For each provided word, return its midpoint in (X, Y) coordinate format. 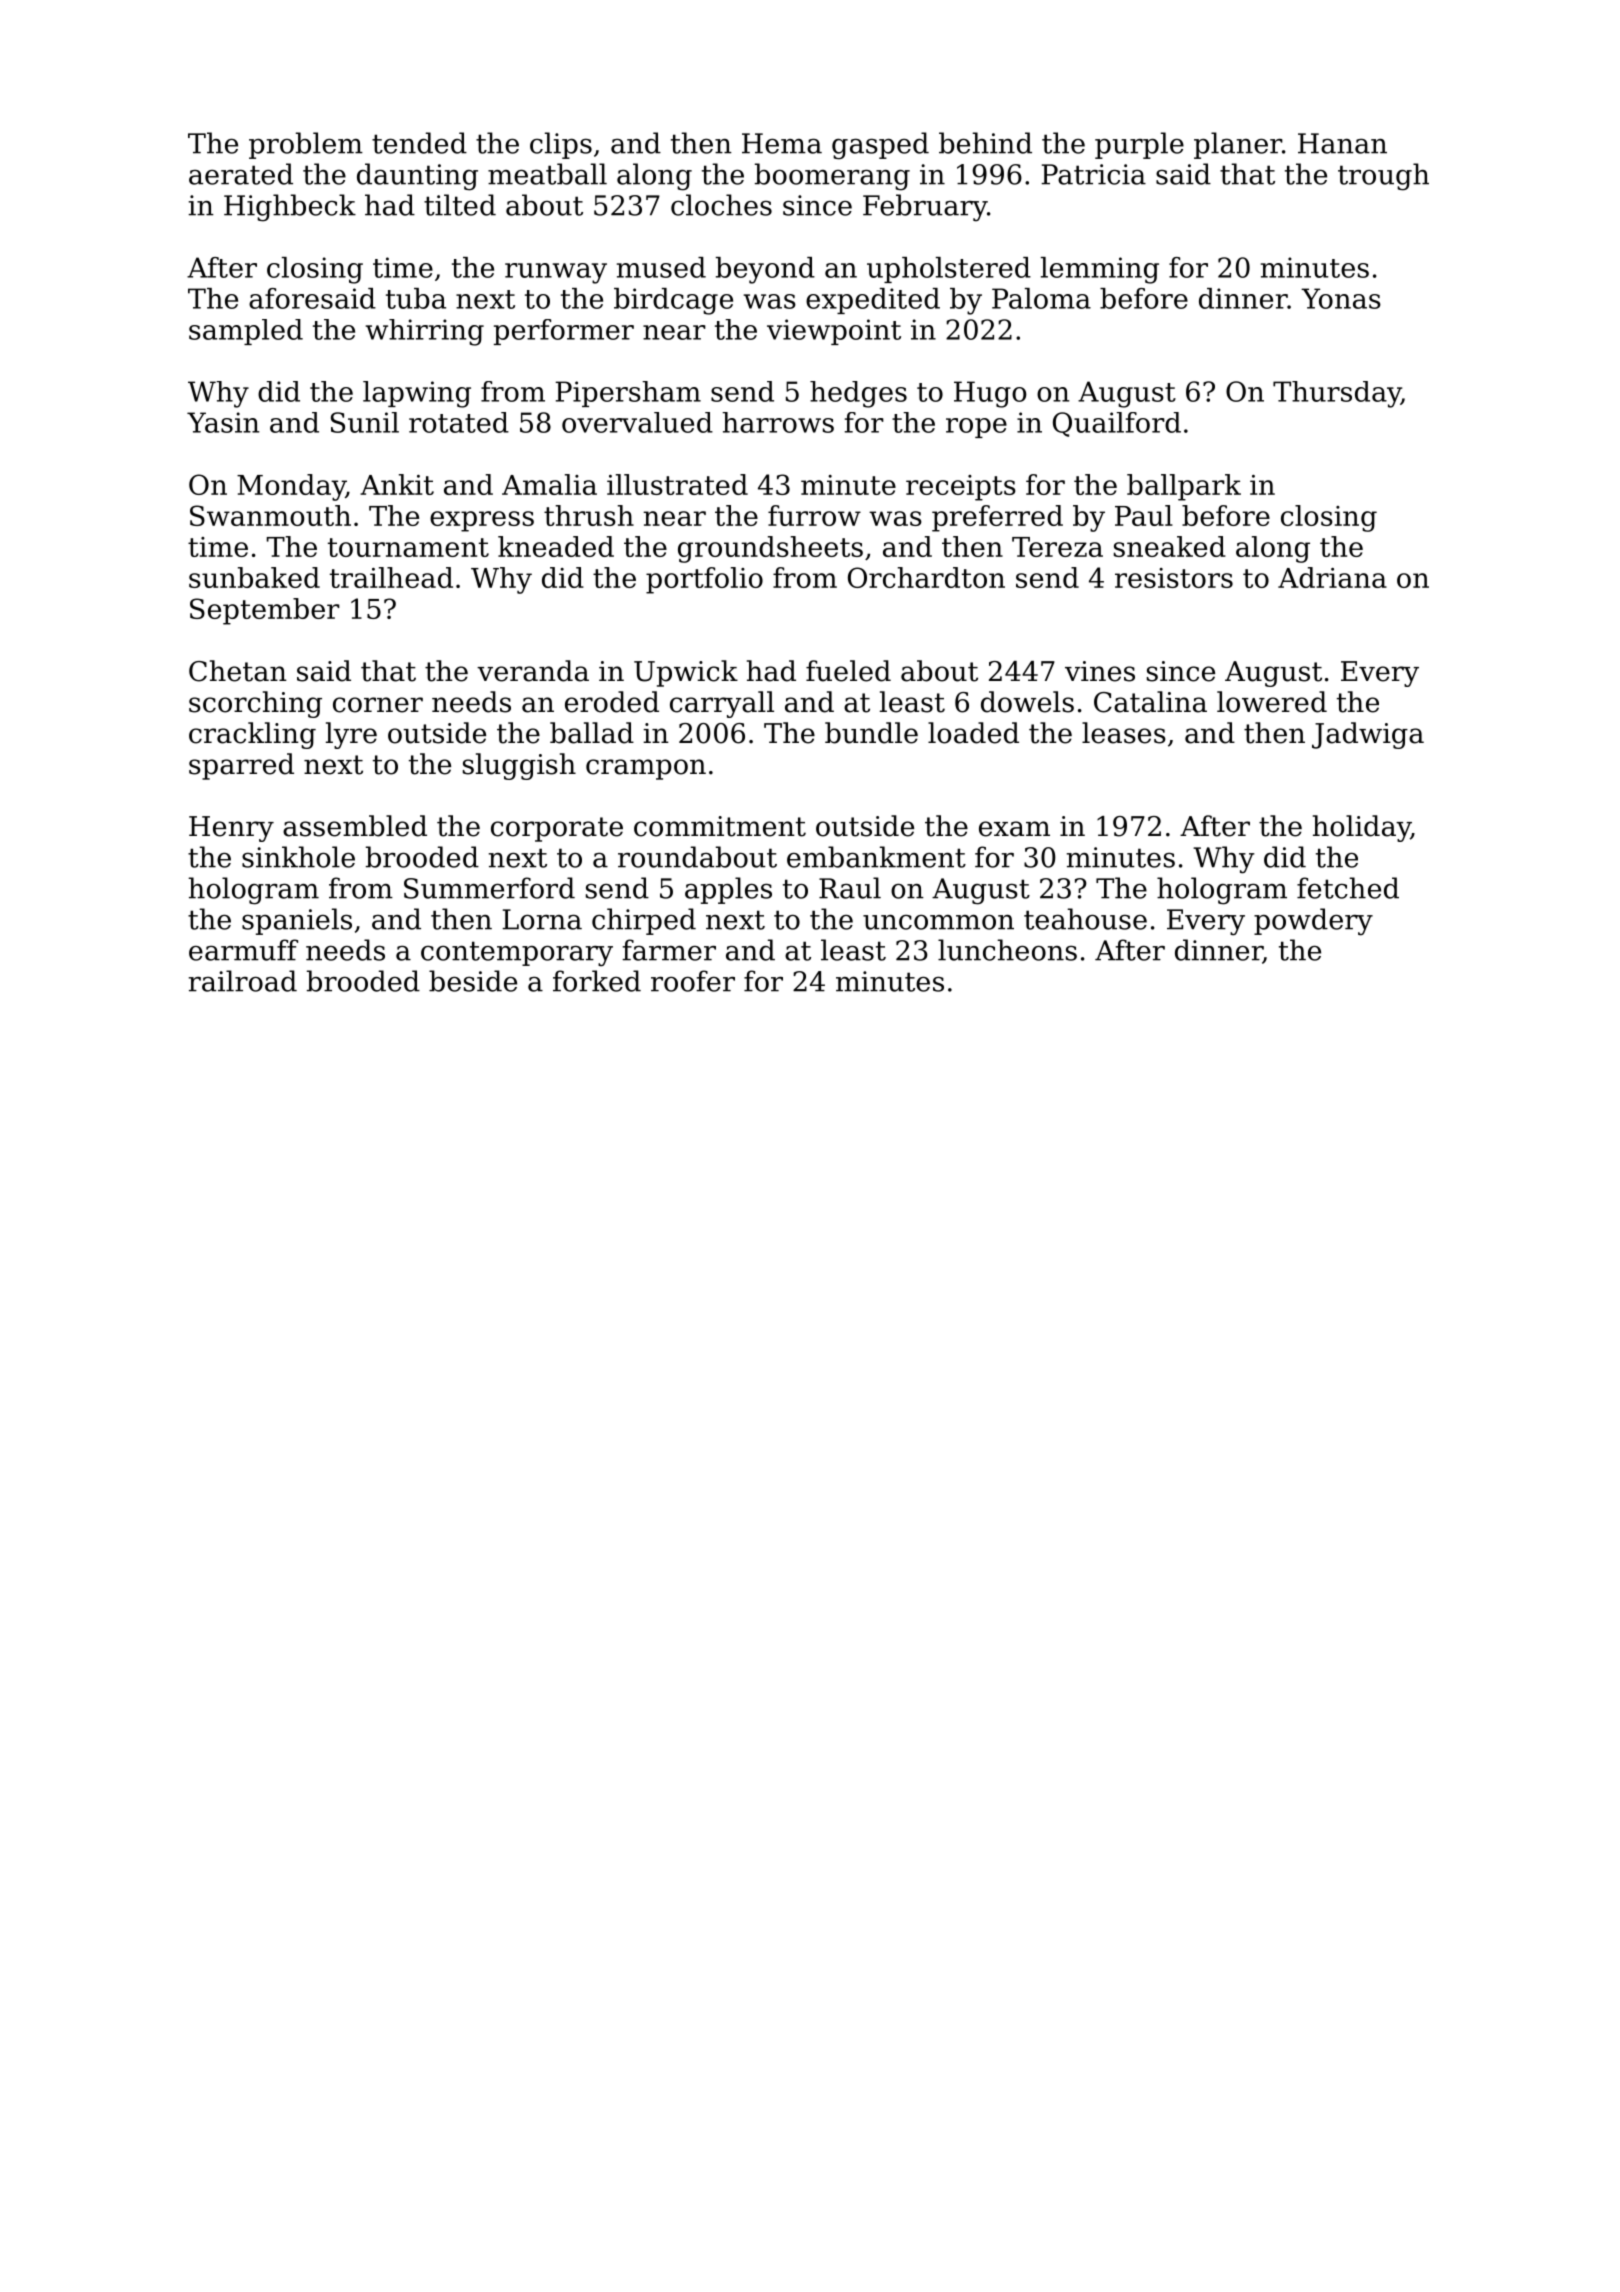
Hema (782, 143)
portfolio (704, 580)
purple (1139, 145)
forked (597, 981)
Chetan (238, 671)
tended (419, 143)
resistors (1174, 578)
